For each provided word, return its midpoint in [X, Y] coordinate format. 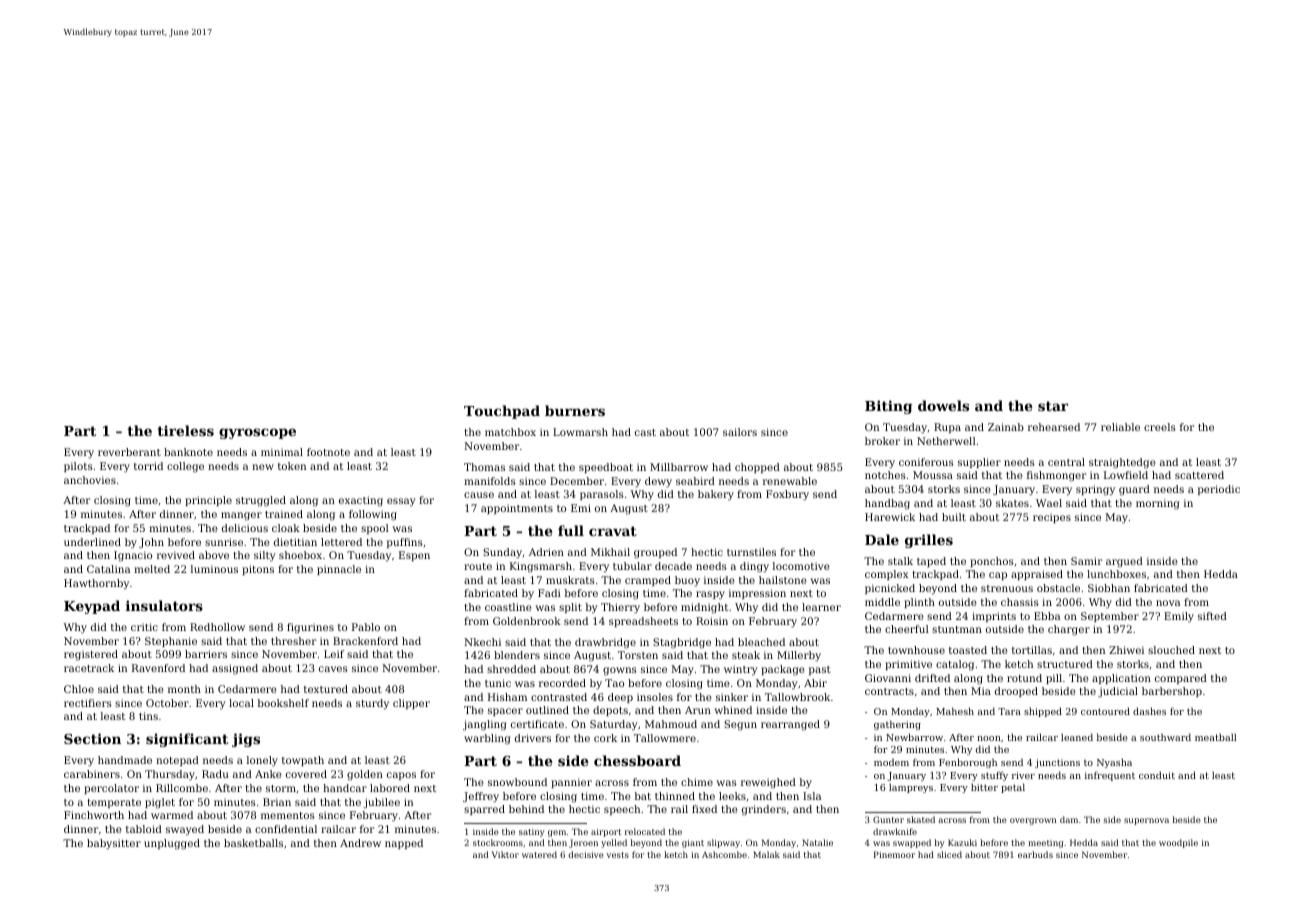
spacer [505, 712]
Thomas [484, 467]
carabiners [92, 774]
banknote [188, 452]
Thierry [620, 608]
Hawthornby [96, 584]
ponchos [992, 562]
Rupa [947, 428]
